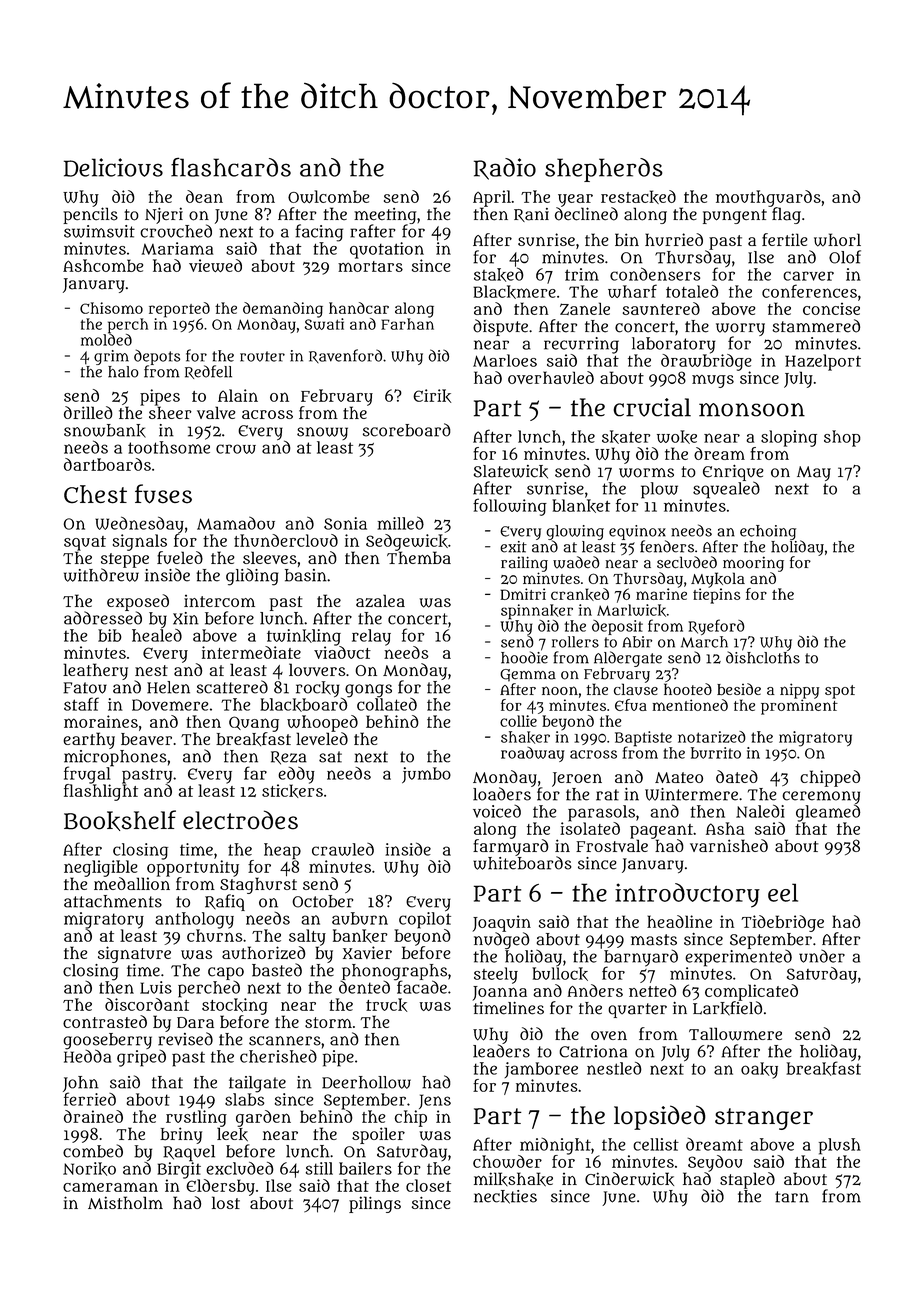  Describe the element at coordinates (400, 523) in the screenshot. I see `milled` at that location.
